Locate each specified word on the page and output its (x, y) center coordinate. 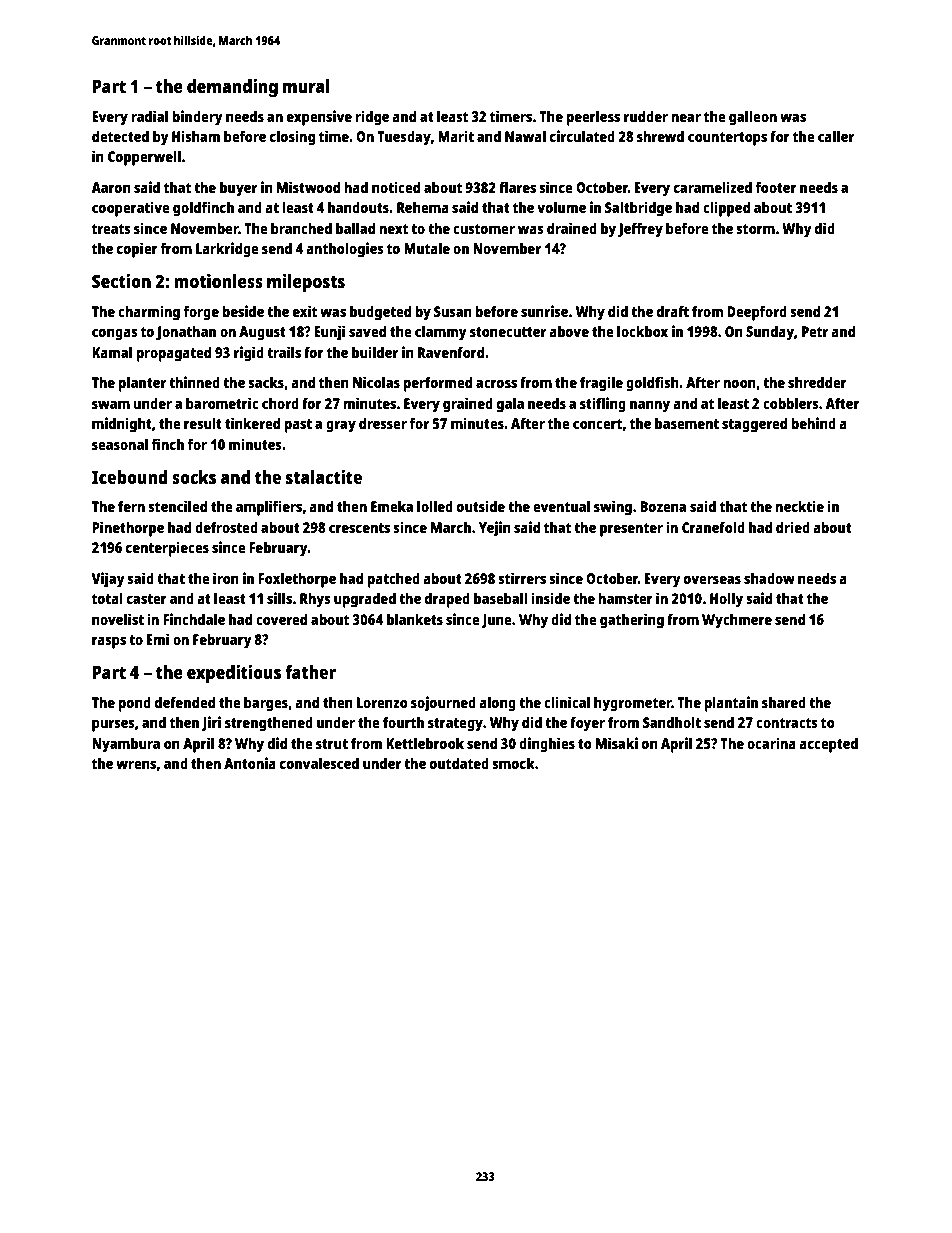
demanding (232, 88)
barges (266, 704)
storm (755, 229)
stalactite (324, 476)
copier (137, 250)
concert (597, 424)
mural (306, 86)
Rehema (423, 207)
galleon (753, 118)
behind (813, 423)
